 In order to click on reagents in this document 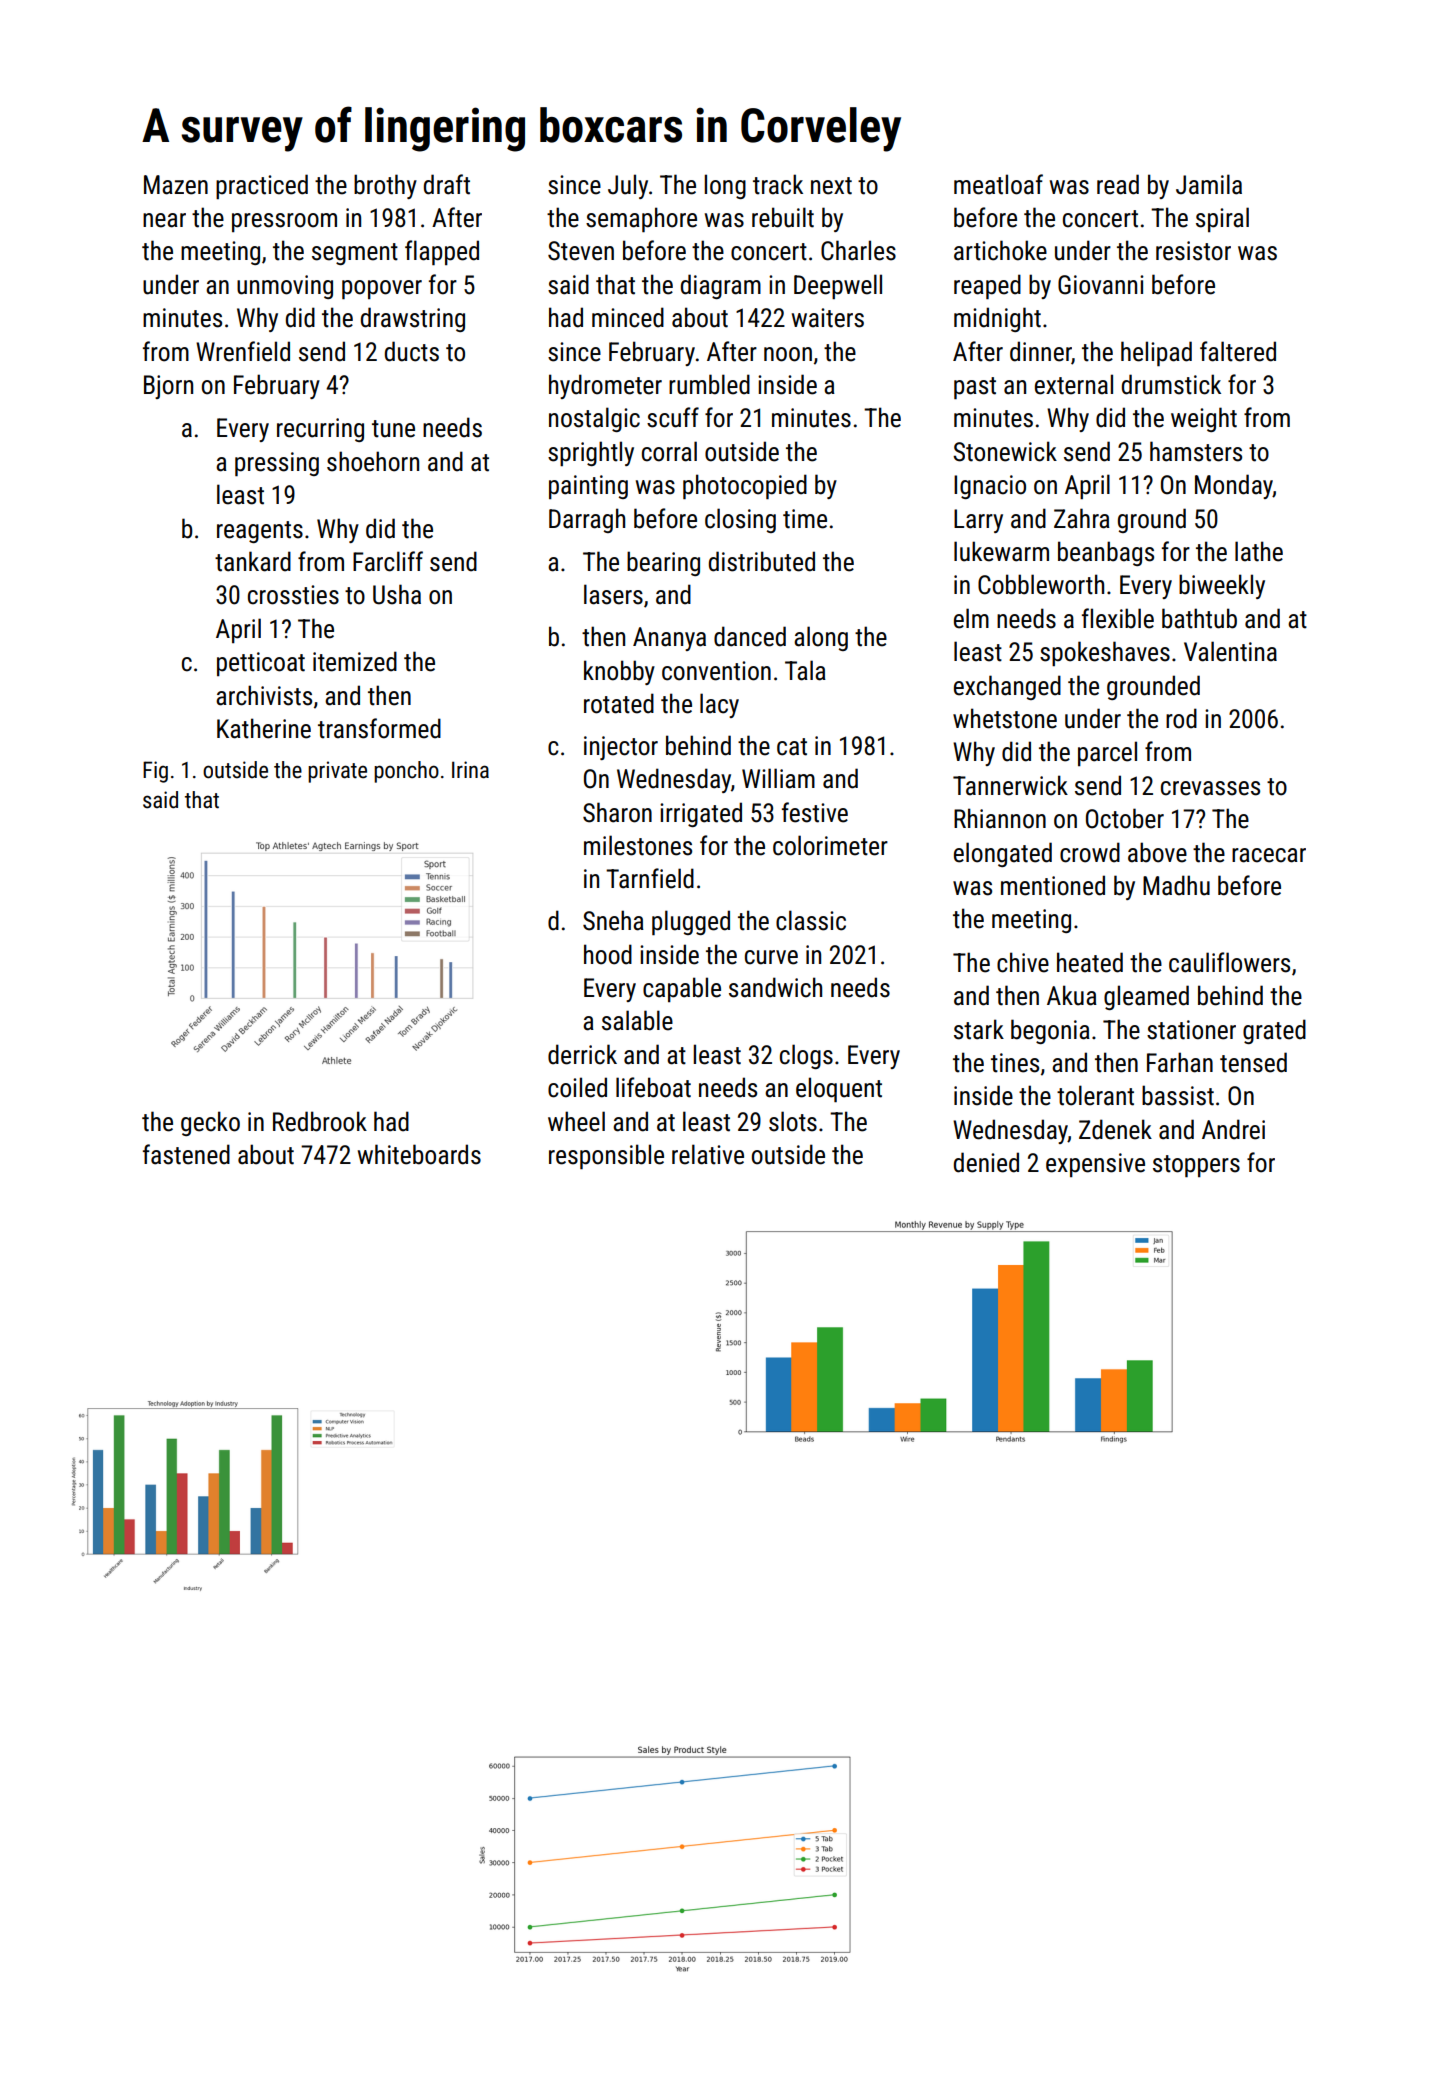, I will do `click(260, 532)`.
